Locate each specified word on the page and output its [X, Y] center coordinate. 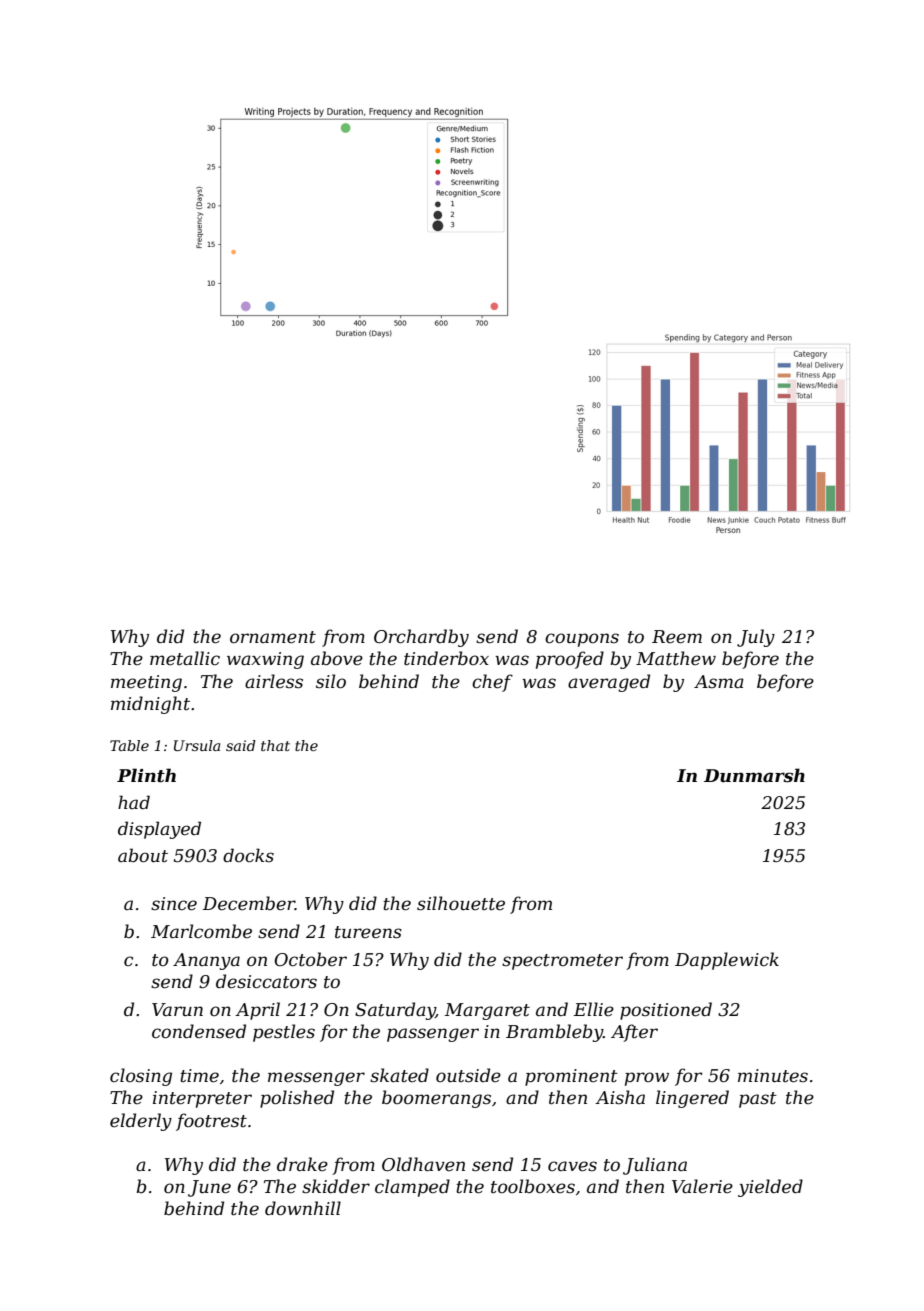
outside [468, 1075]
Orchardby [421, 638]
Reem [677, 637]
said [241, 745]
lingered [692, 1099]
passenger [433, 1035]
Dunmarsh [754, 775]
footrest [211, 1122]
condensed [199, 1031]
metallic [185, 658]
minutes [773, 1076]
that [275, 745]
